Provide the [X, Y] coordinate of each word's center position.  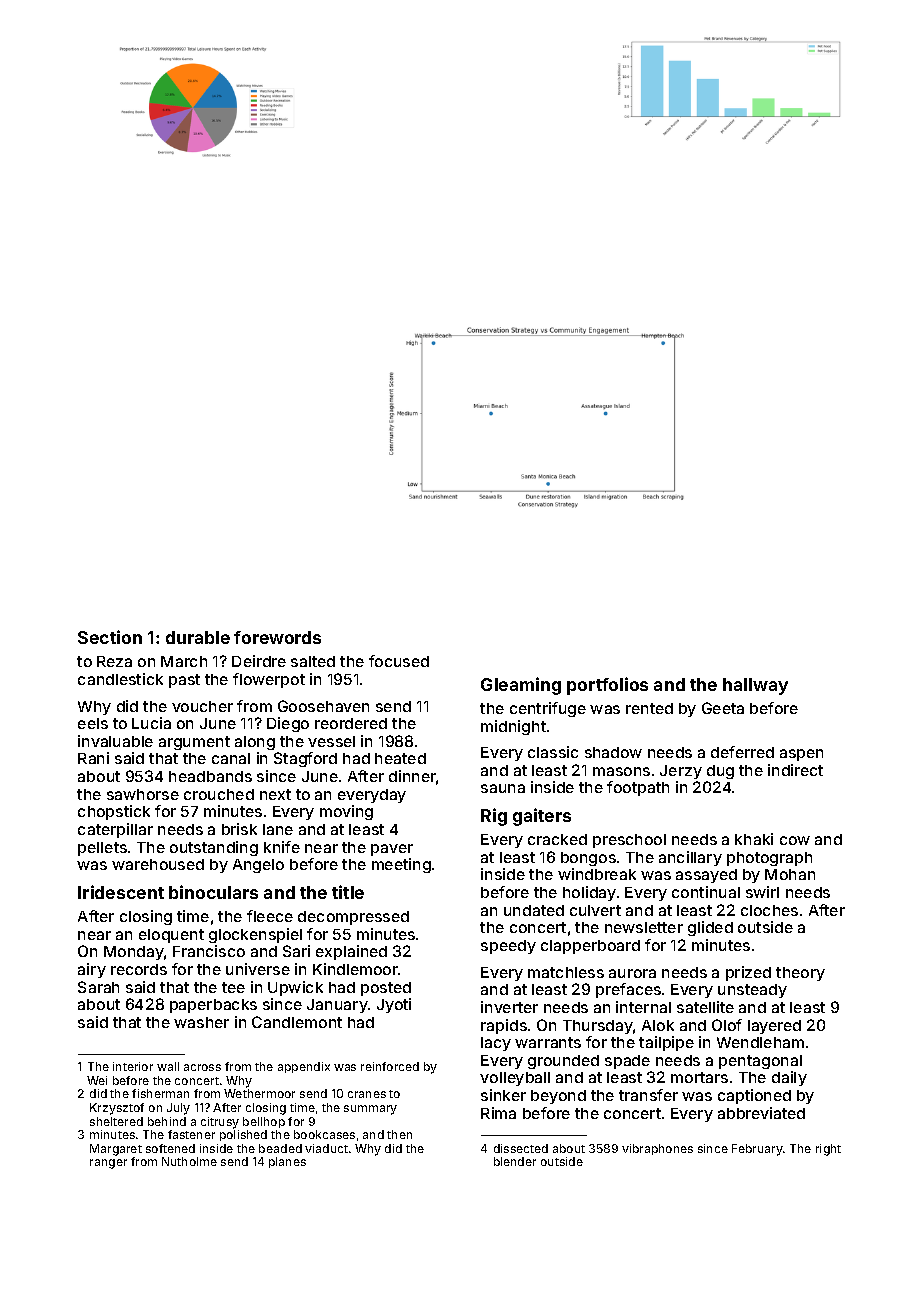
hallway [755, 686]
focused [399, 661]
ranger [108, 1164]
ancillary [690, 858]
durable [198, 637]
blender [515, 1161]
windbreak [597, 874]
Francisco [209, 951]
